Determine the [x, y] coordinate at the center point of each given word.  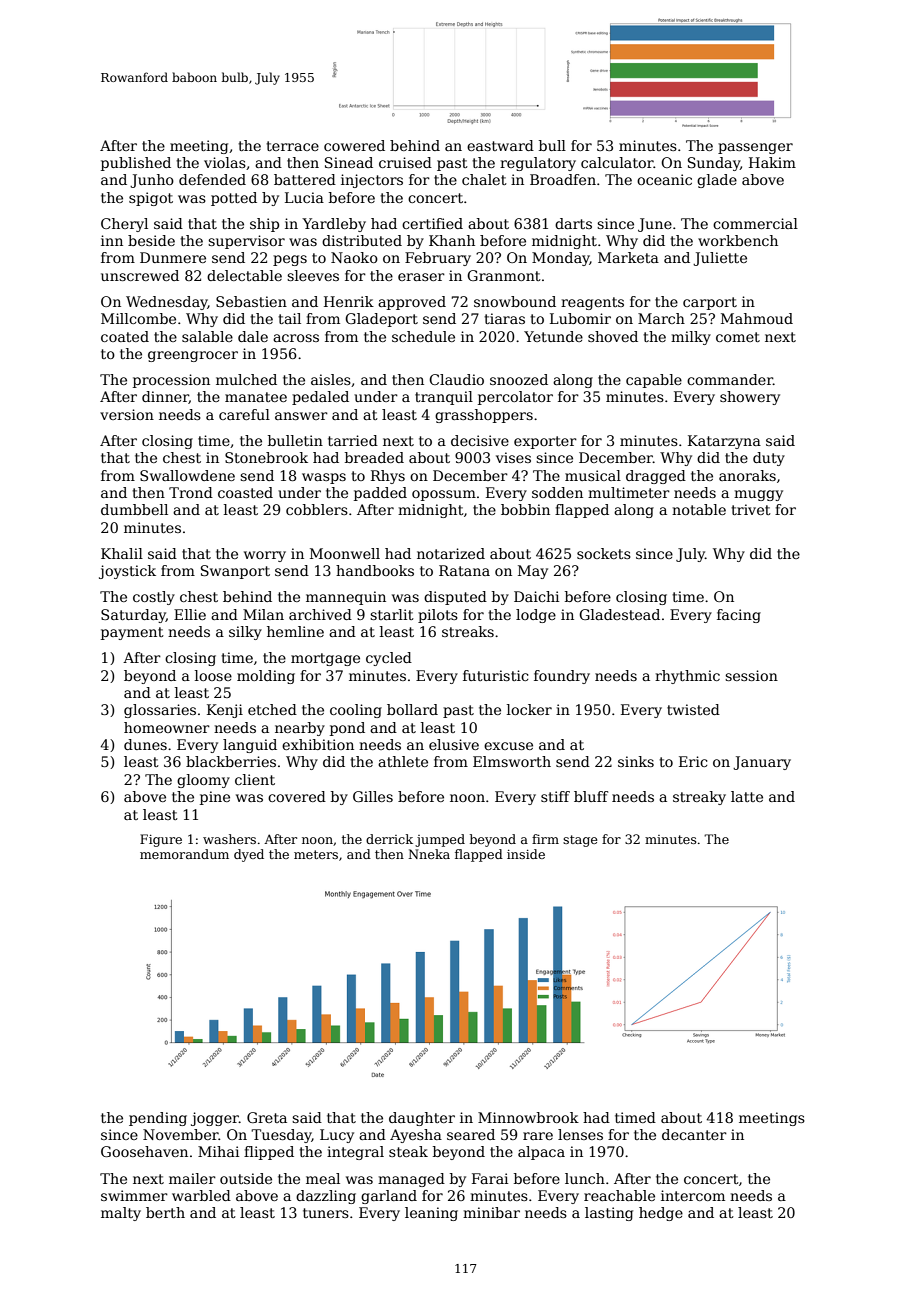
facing [739, 616]
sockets [604, 553]
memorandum [184, 854]
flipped [269, 1153]
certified [432, 223]
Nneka [429, 854]
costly [154, 598]
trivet [751, 509]
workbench [738, 240]
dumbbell [134, 509]
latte [747, 796]
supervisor [246, 242]
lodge [536, 616]
